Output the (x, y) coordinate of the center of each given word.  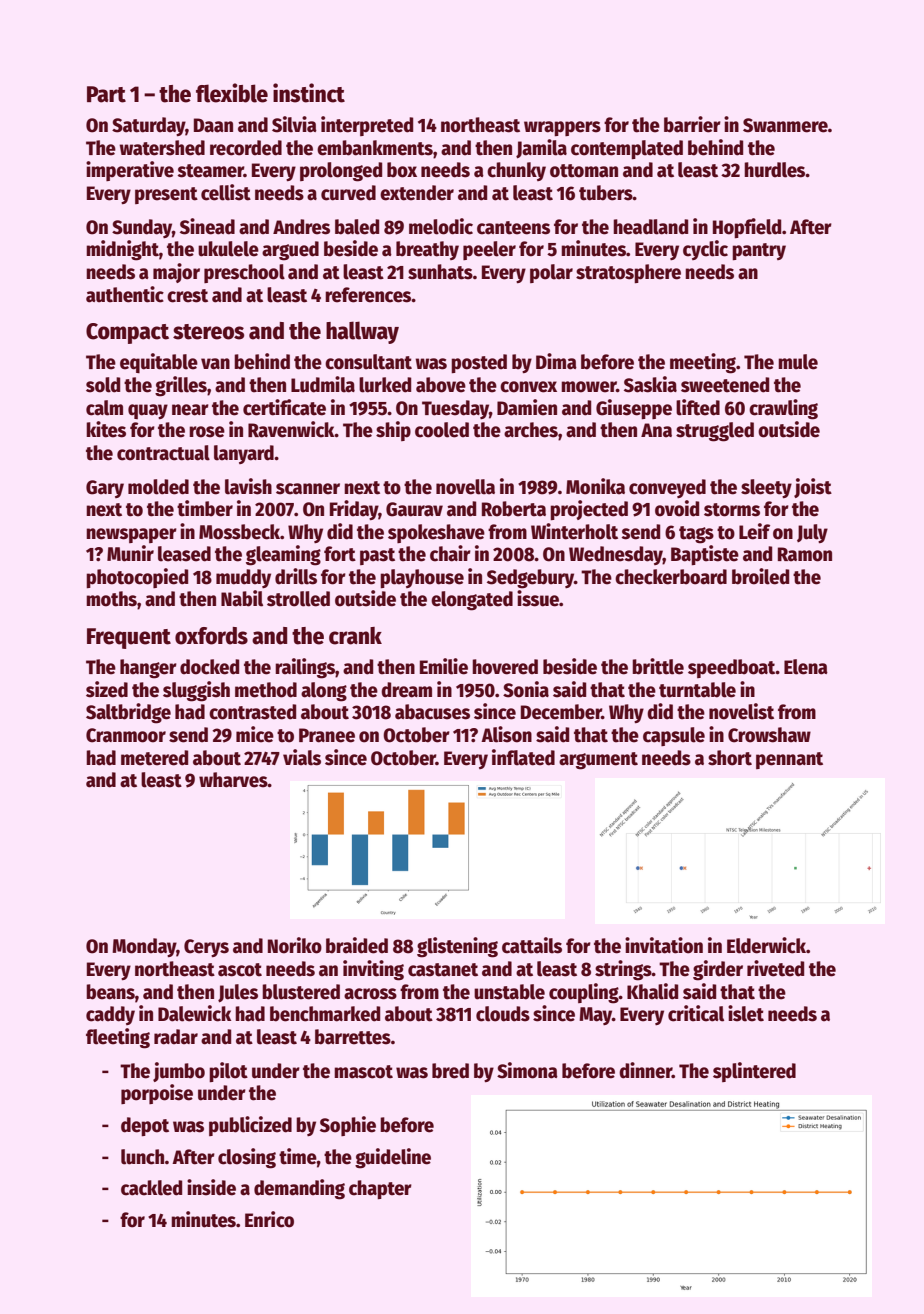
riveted (775, 968)
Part (106, 94)
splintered (754, 1072)
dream (406, 690)
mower (589, 387)
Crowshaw (769, 735)
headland (650, 227)
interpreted (367, 126)
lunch (143, 1157)
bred (450, 1071)
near (190, 410)
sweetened (725, 385)
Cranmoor (126, 735)
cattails (532, 945)
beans (110, 992)
